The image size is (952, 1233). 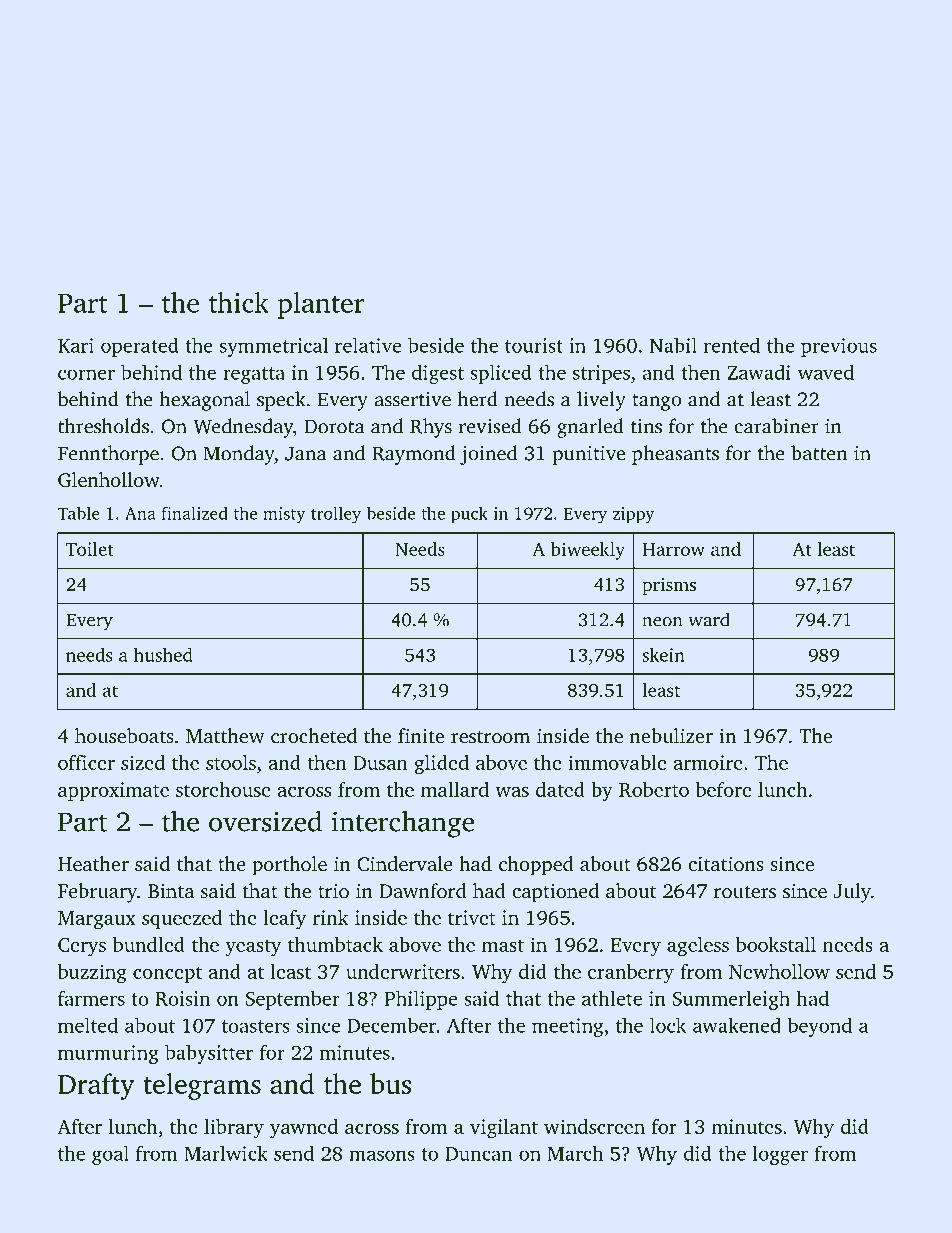 I want to click on Matthew, so click(x=225, y=735).
